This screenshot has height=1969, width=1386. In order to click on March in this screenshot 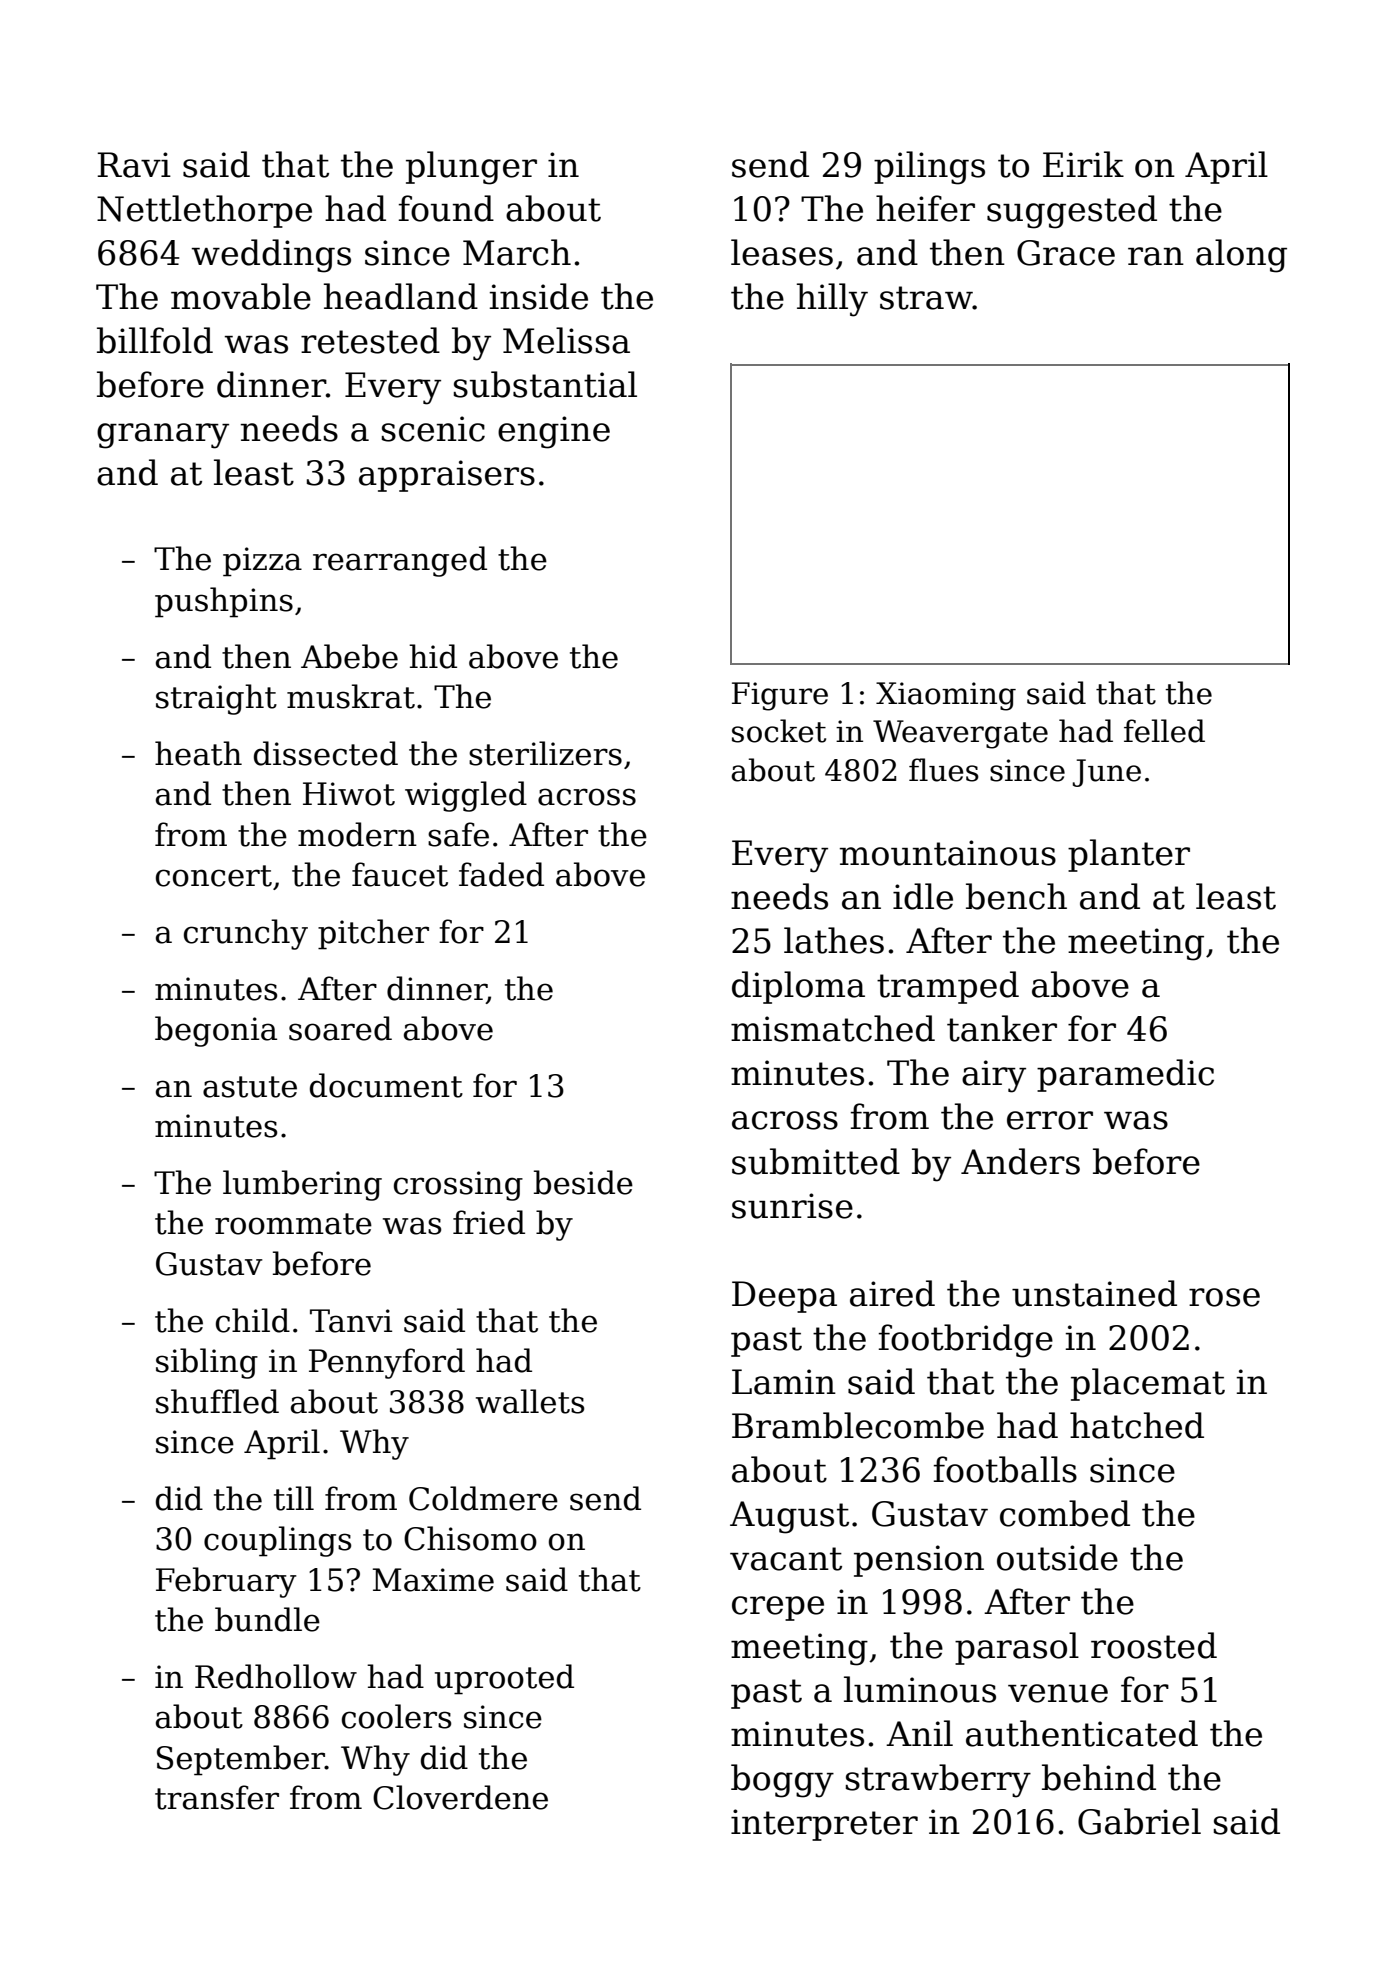, I will do `click(517, 252)`.
